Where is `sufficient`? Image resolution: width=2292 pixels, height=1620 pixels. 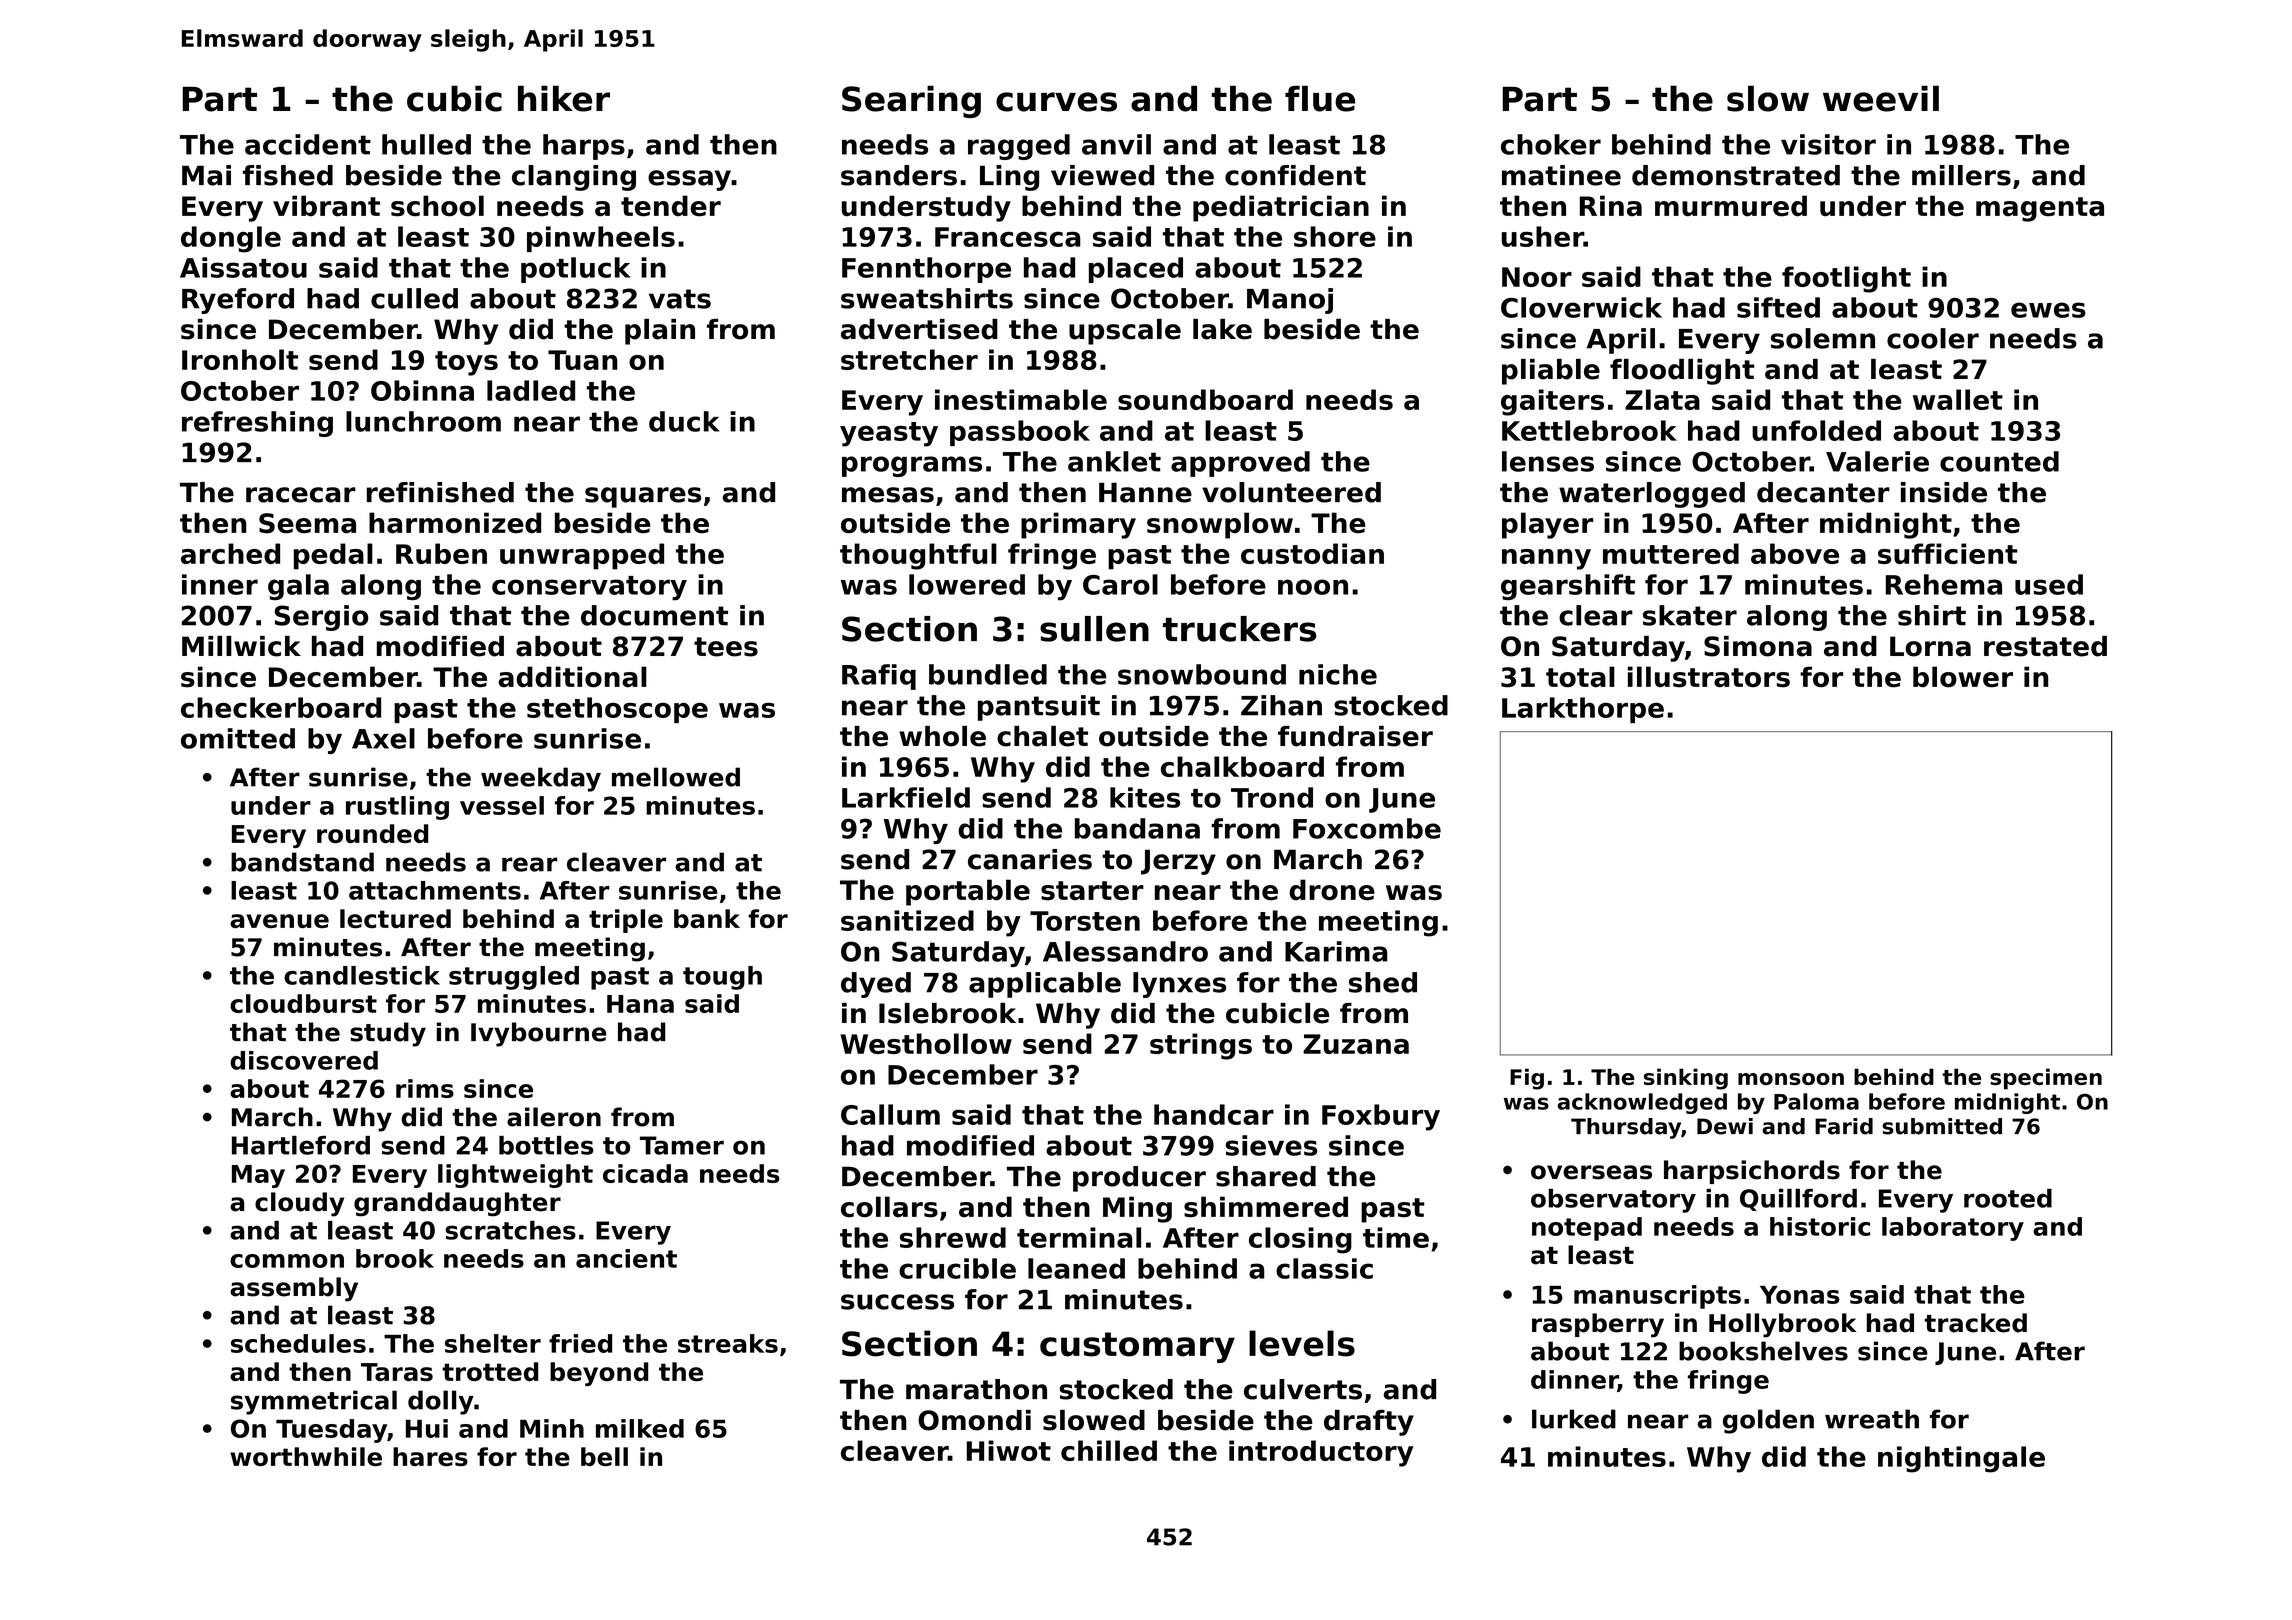 sufficient is located at coordinates (1948, 553).
